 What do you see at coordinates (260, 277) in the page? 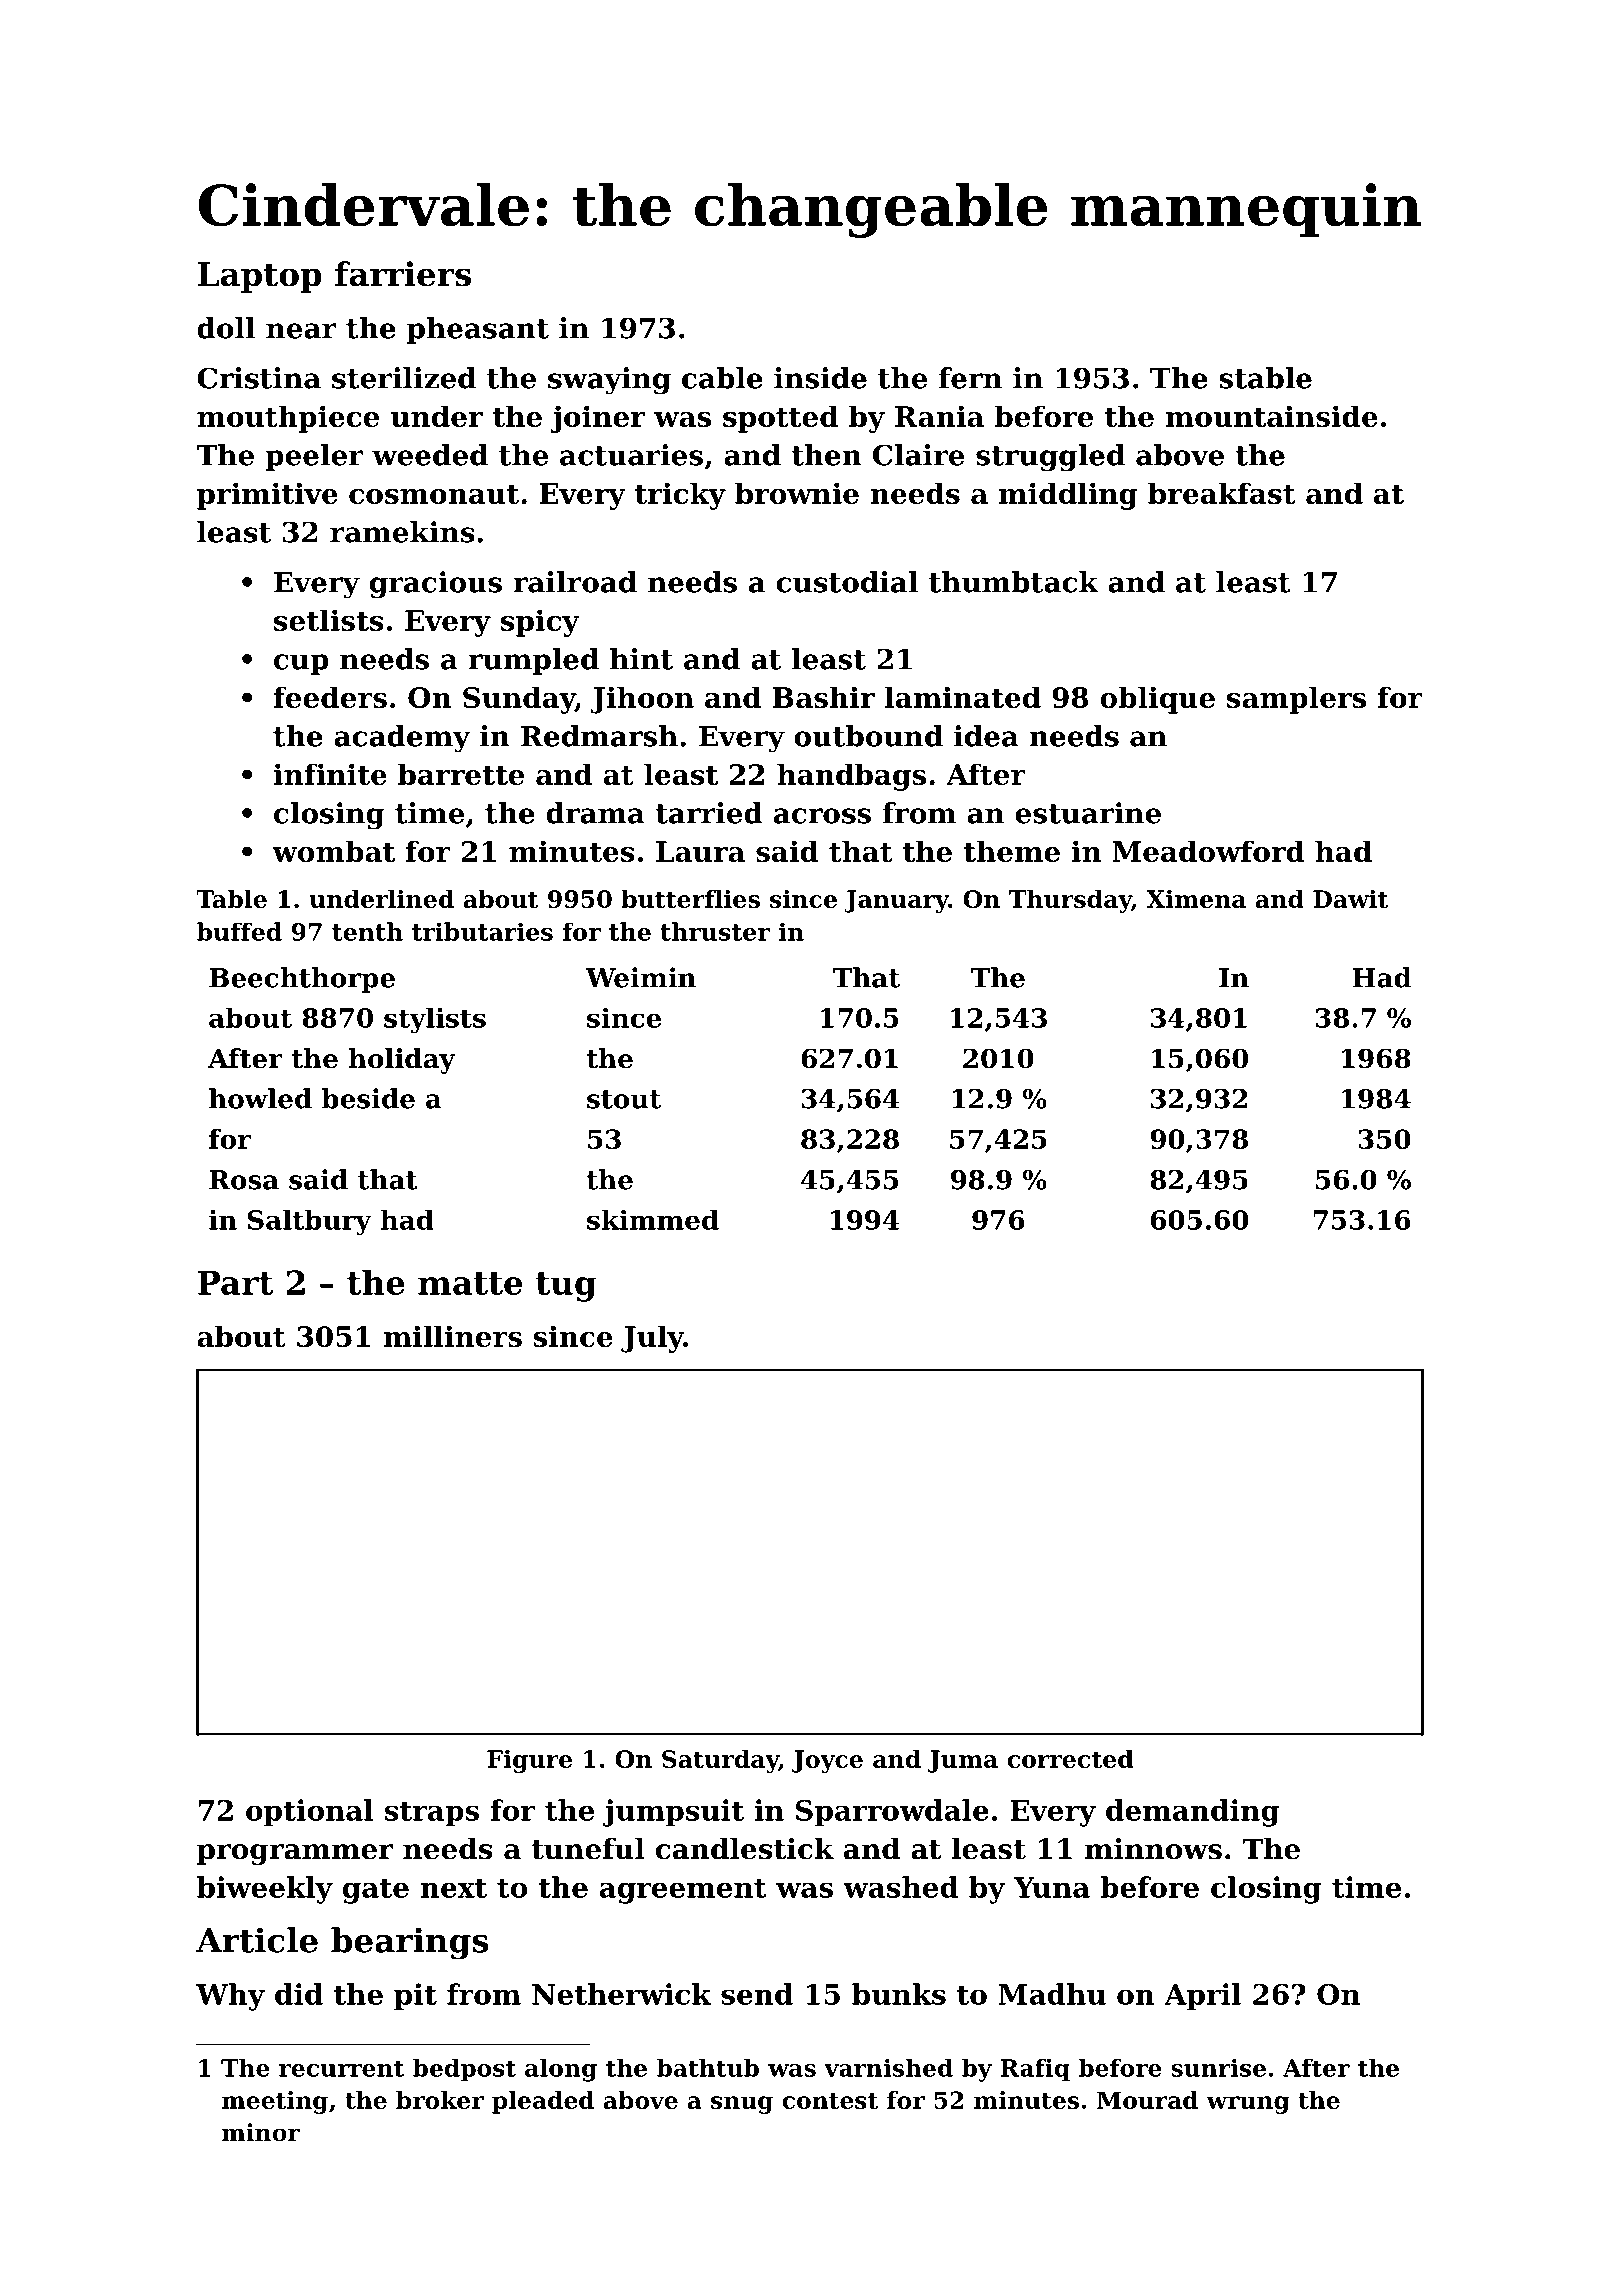
I see `Laptop` at bounding box center [260, 277].
